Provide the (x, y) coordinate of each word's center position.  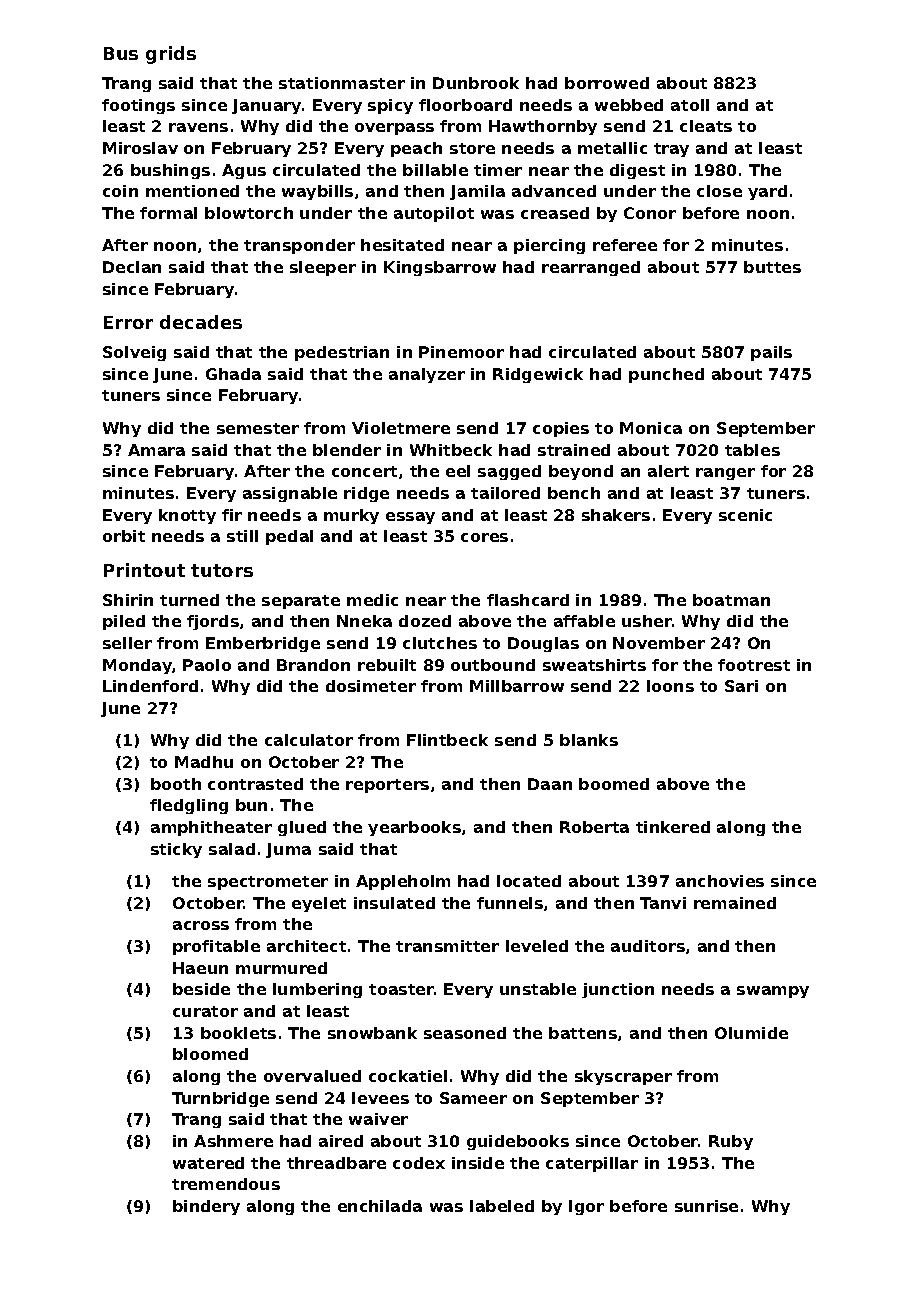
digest (637, 171)
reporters (387, 786)
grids (171, 55)
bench (574, 493)
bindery (206, 1207)
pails (771, 353)
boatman (731, 600)
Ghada (233, 374)
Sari (741, 686)
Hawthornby (543, 127)
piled (124, 622)
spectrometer (268, 883)
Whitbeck (451, 450)
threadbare (336, 1163)
